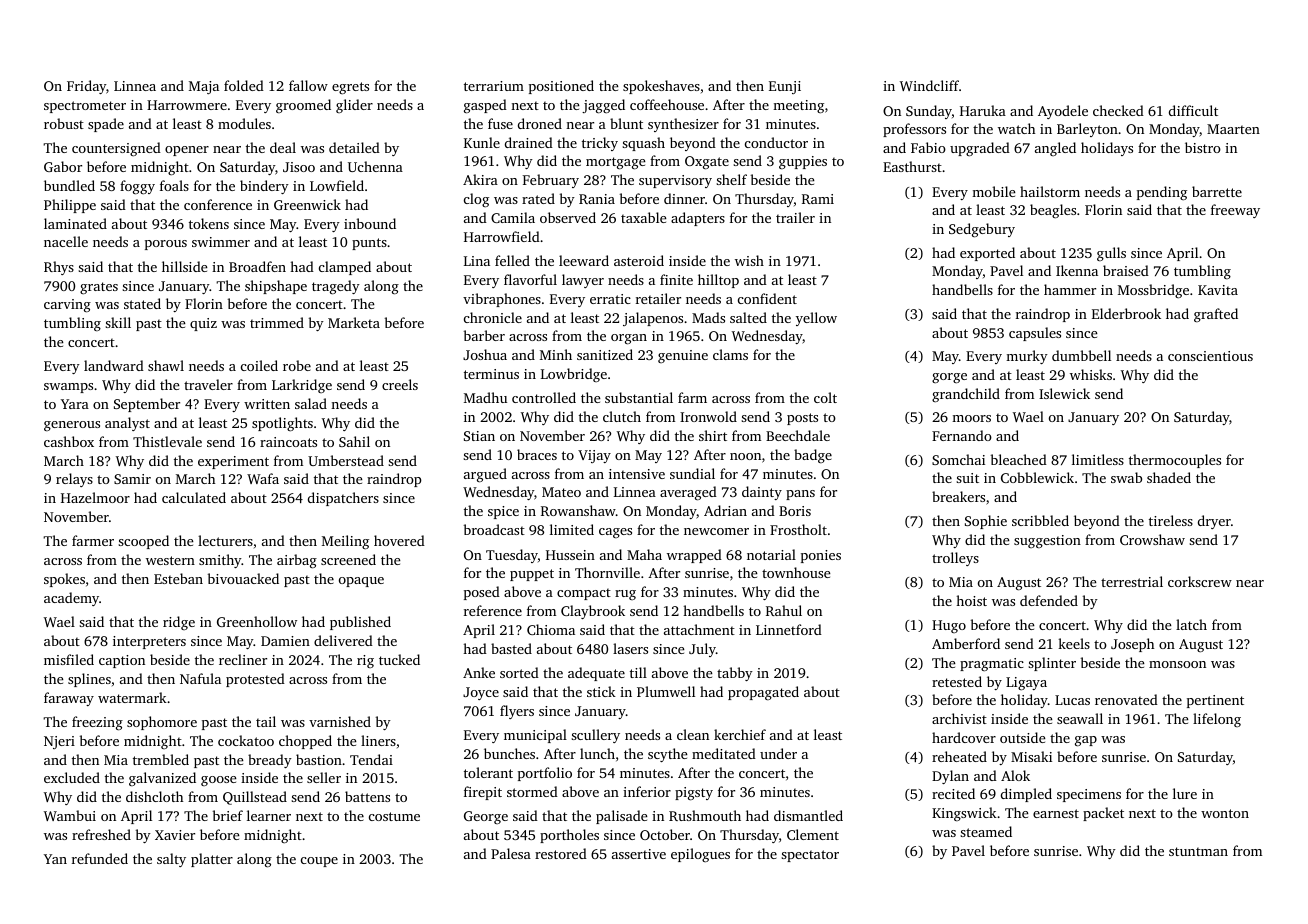 This page has width=1308, height=924. Describe the element at coordinates (68, 388) in the page. I see `swamps` at that location.
